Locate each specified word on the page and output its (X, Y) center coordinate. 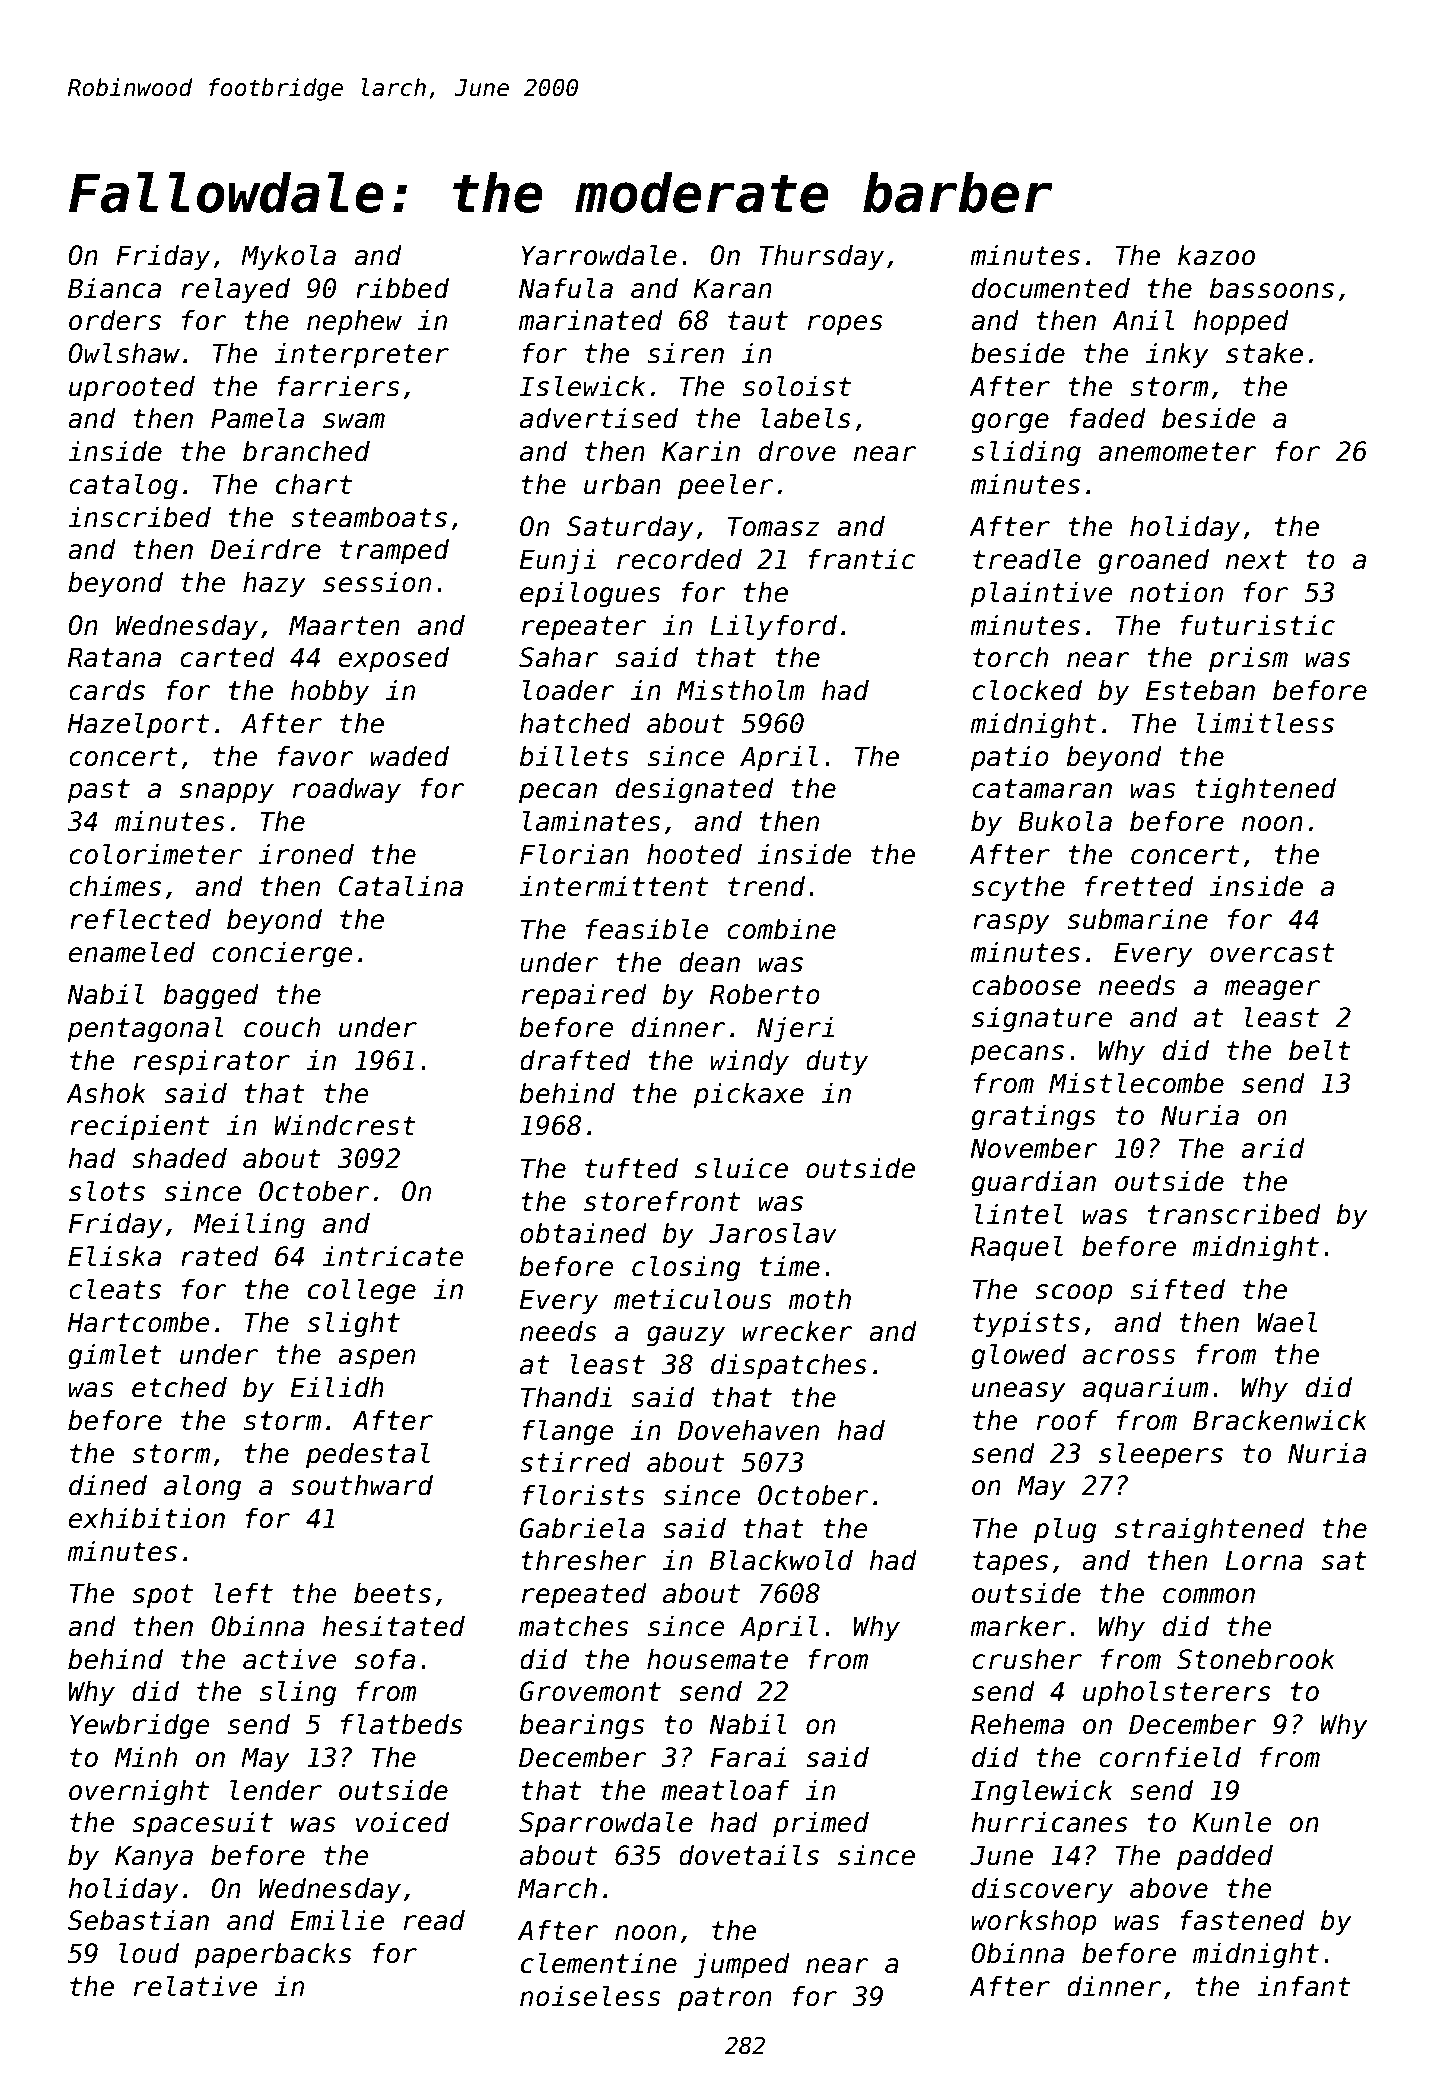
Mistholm (740, 690)
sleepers (1161, 1456)
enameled (132, 952)
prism (1248, 660)
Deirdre (265, 549)
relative (195, 1986)
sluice (741, 1168)
